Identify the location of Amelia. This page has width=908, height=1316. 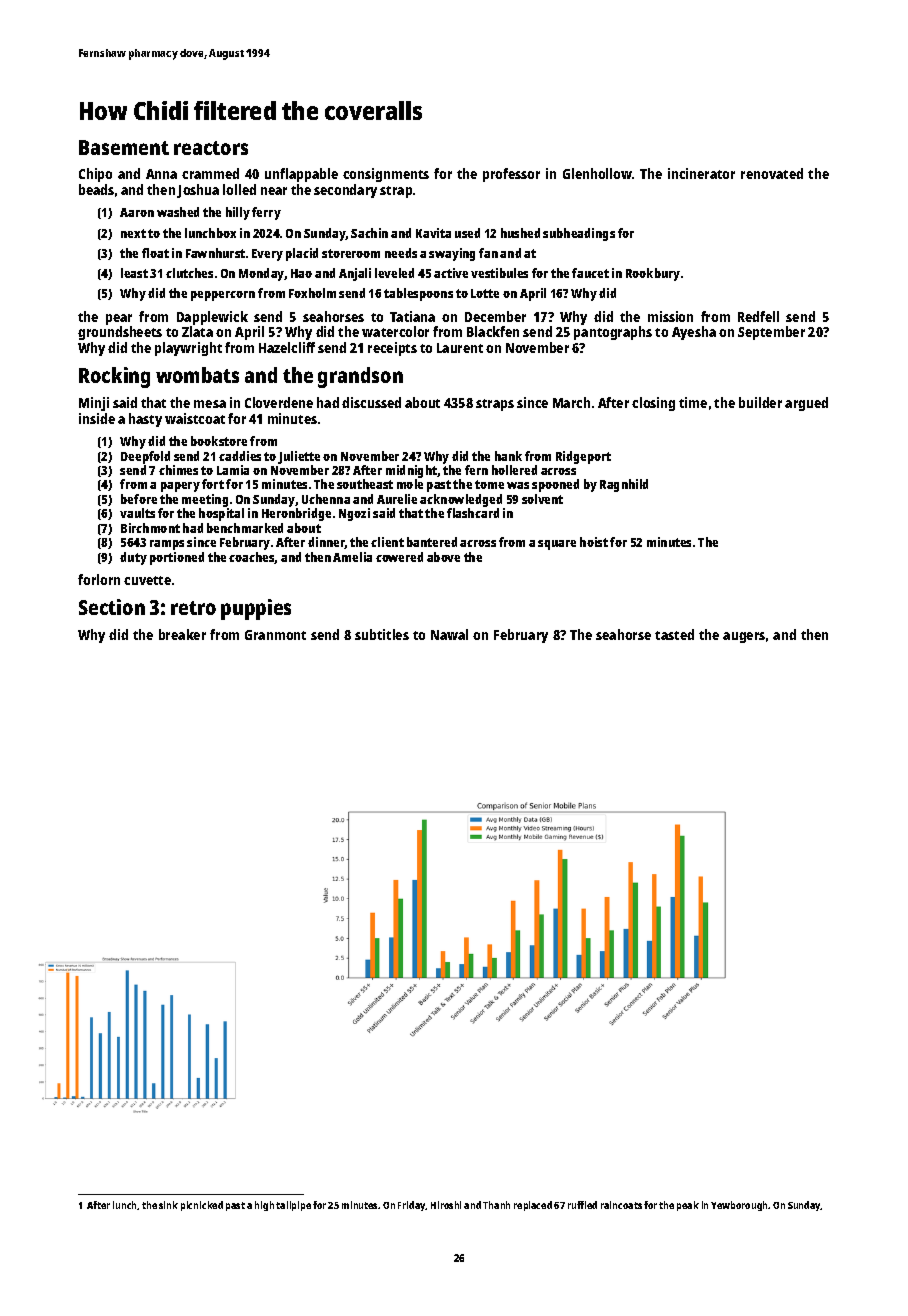
(352, 557).
